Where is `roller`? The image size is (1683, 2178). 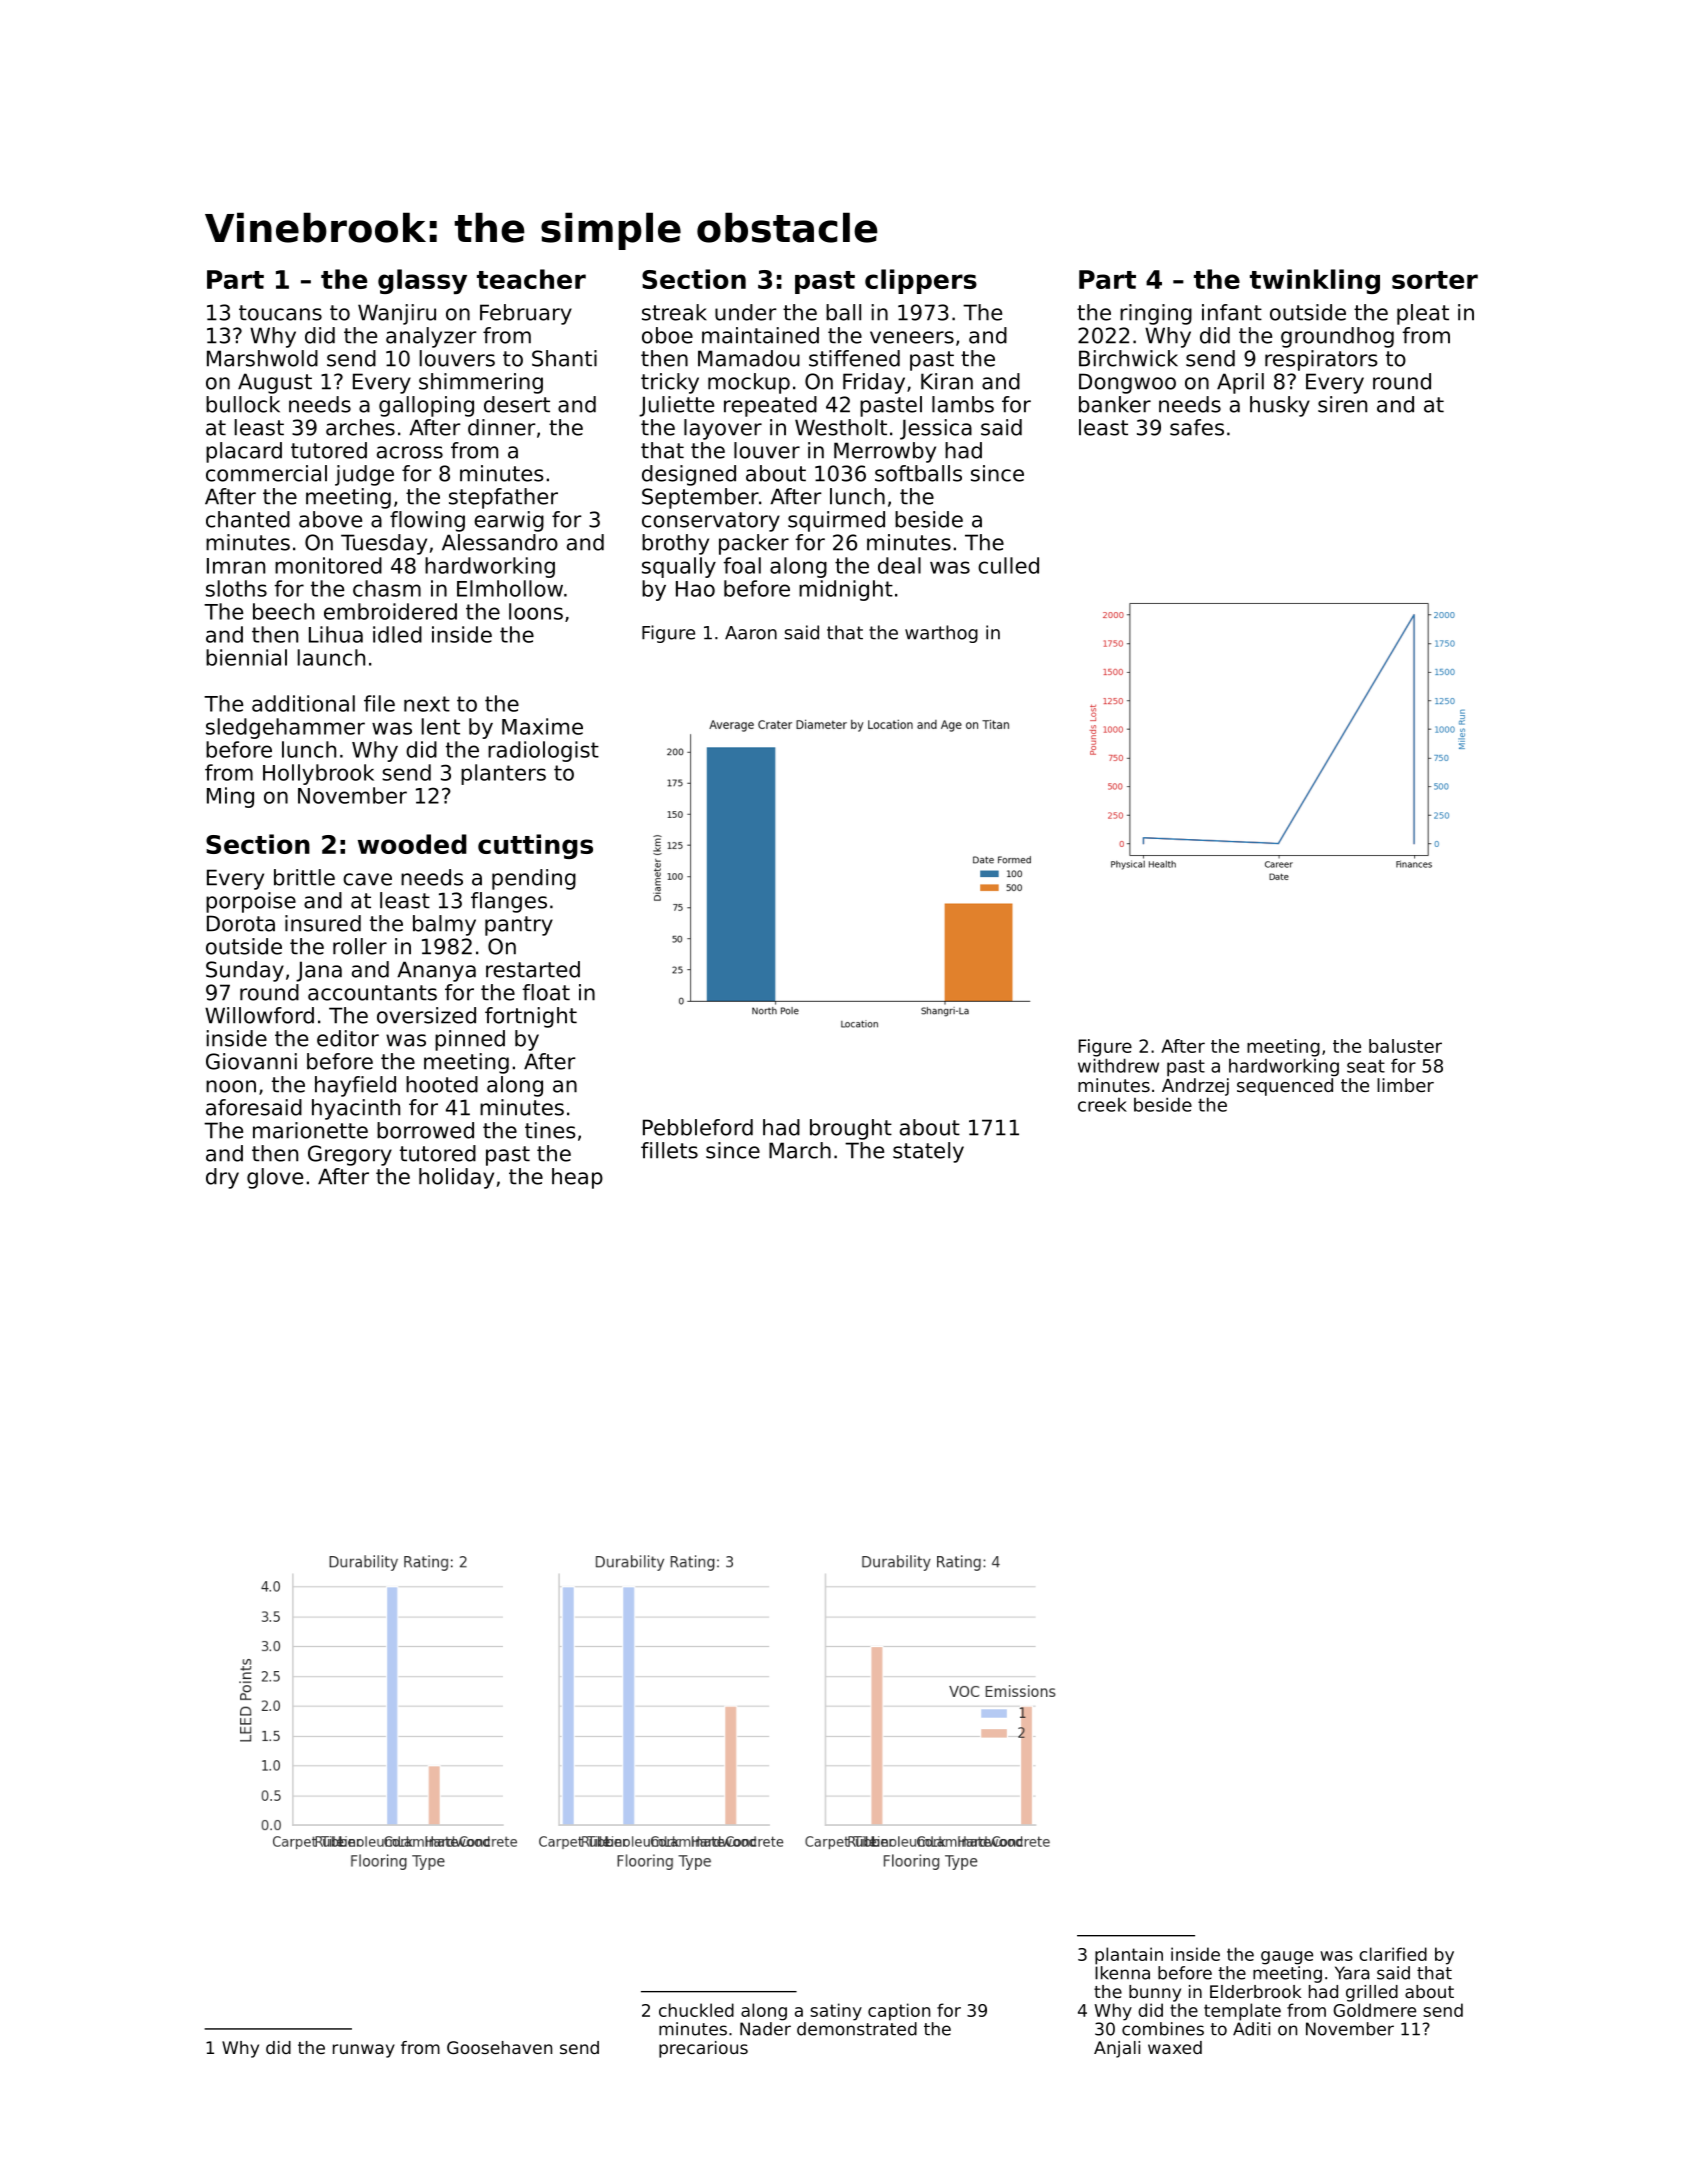 roller is located at coordinates (360, 946).
